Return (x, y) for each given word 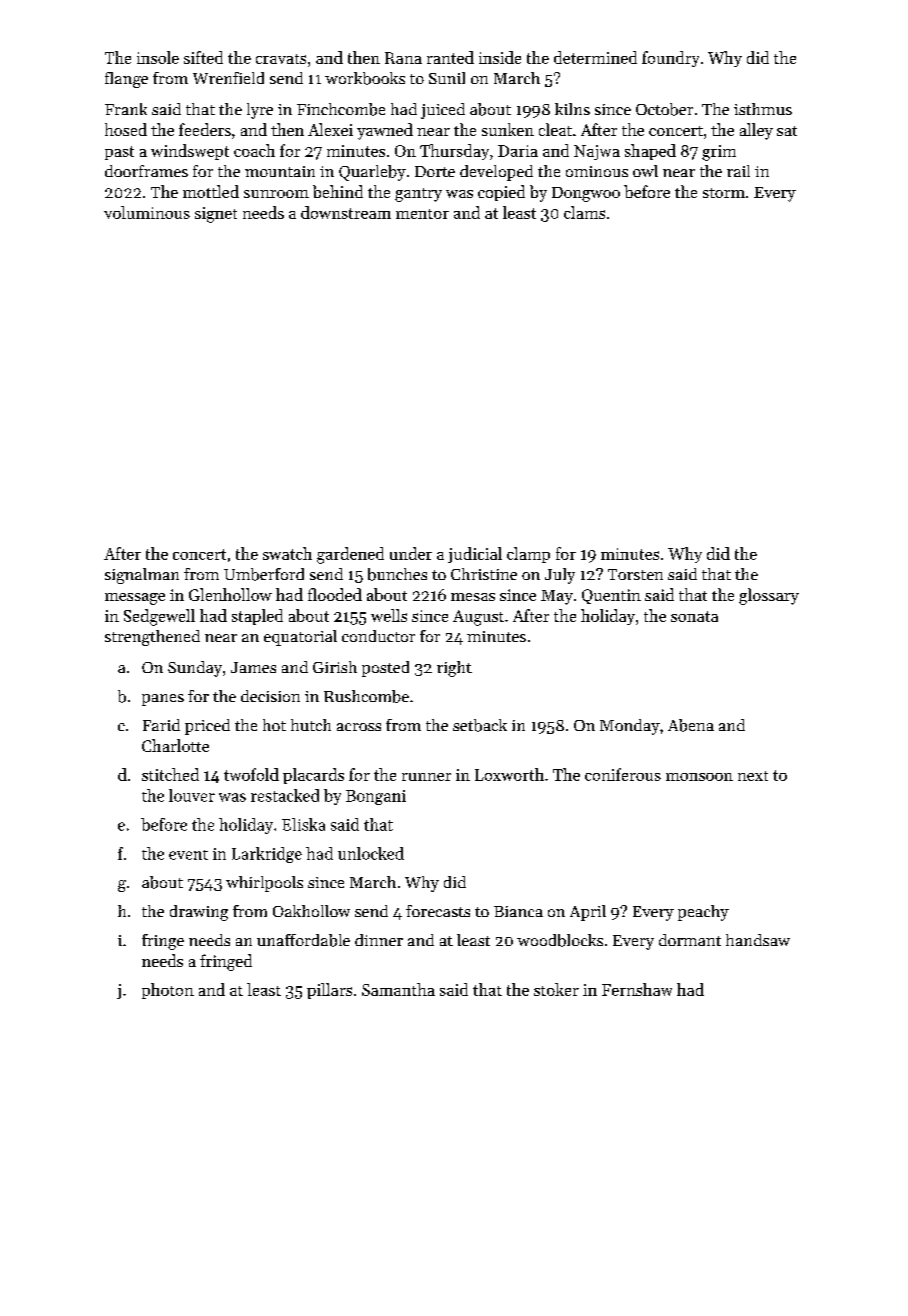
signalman (142, 576)
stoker (556, 989)
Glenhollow (230, 594)
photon (168, 991)
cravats (281, 59)
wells (389, 615)
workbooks (365, 78)
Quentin (611, 596)
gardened (350, 555)
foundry (670, 59)
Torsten (635, 574)
